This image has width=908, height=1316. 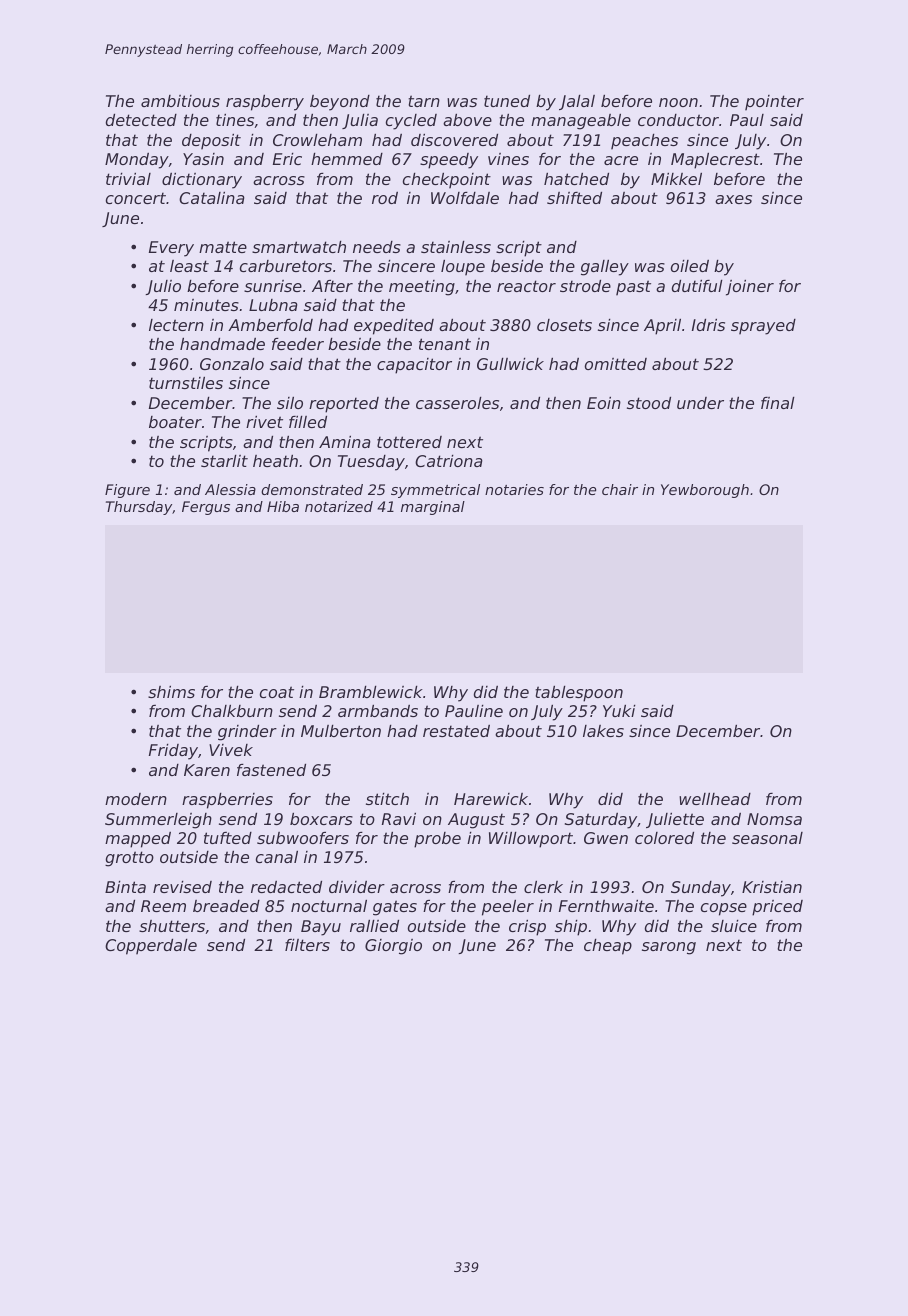 What do you see at coordinates (733, 199) in the image?
I see `axes` at bounding box center [733, 199].
